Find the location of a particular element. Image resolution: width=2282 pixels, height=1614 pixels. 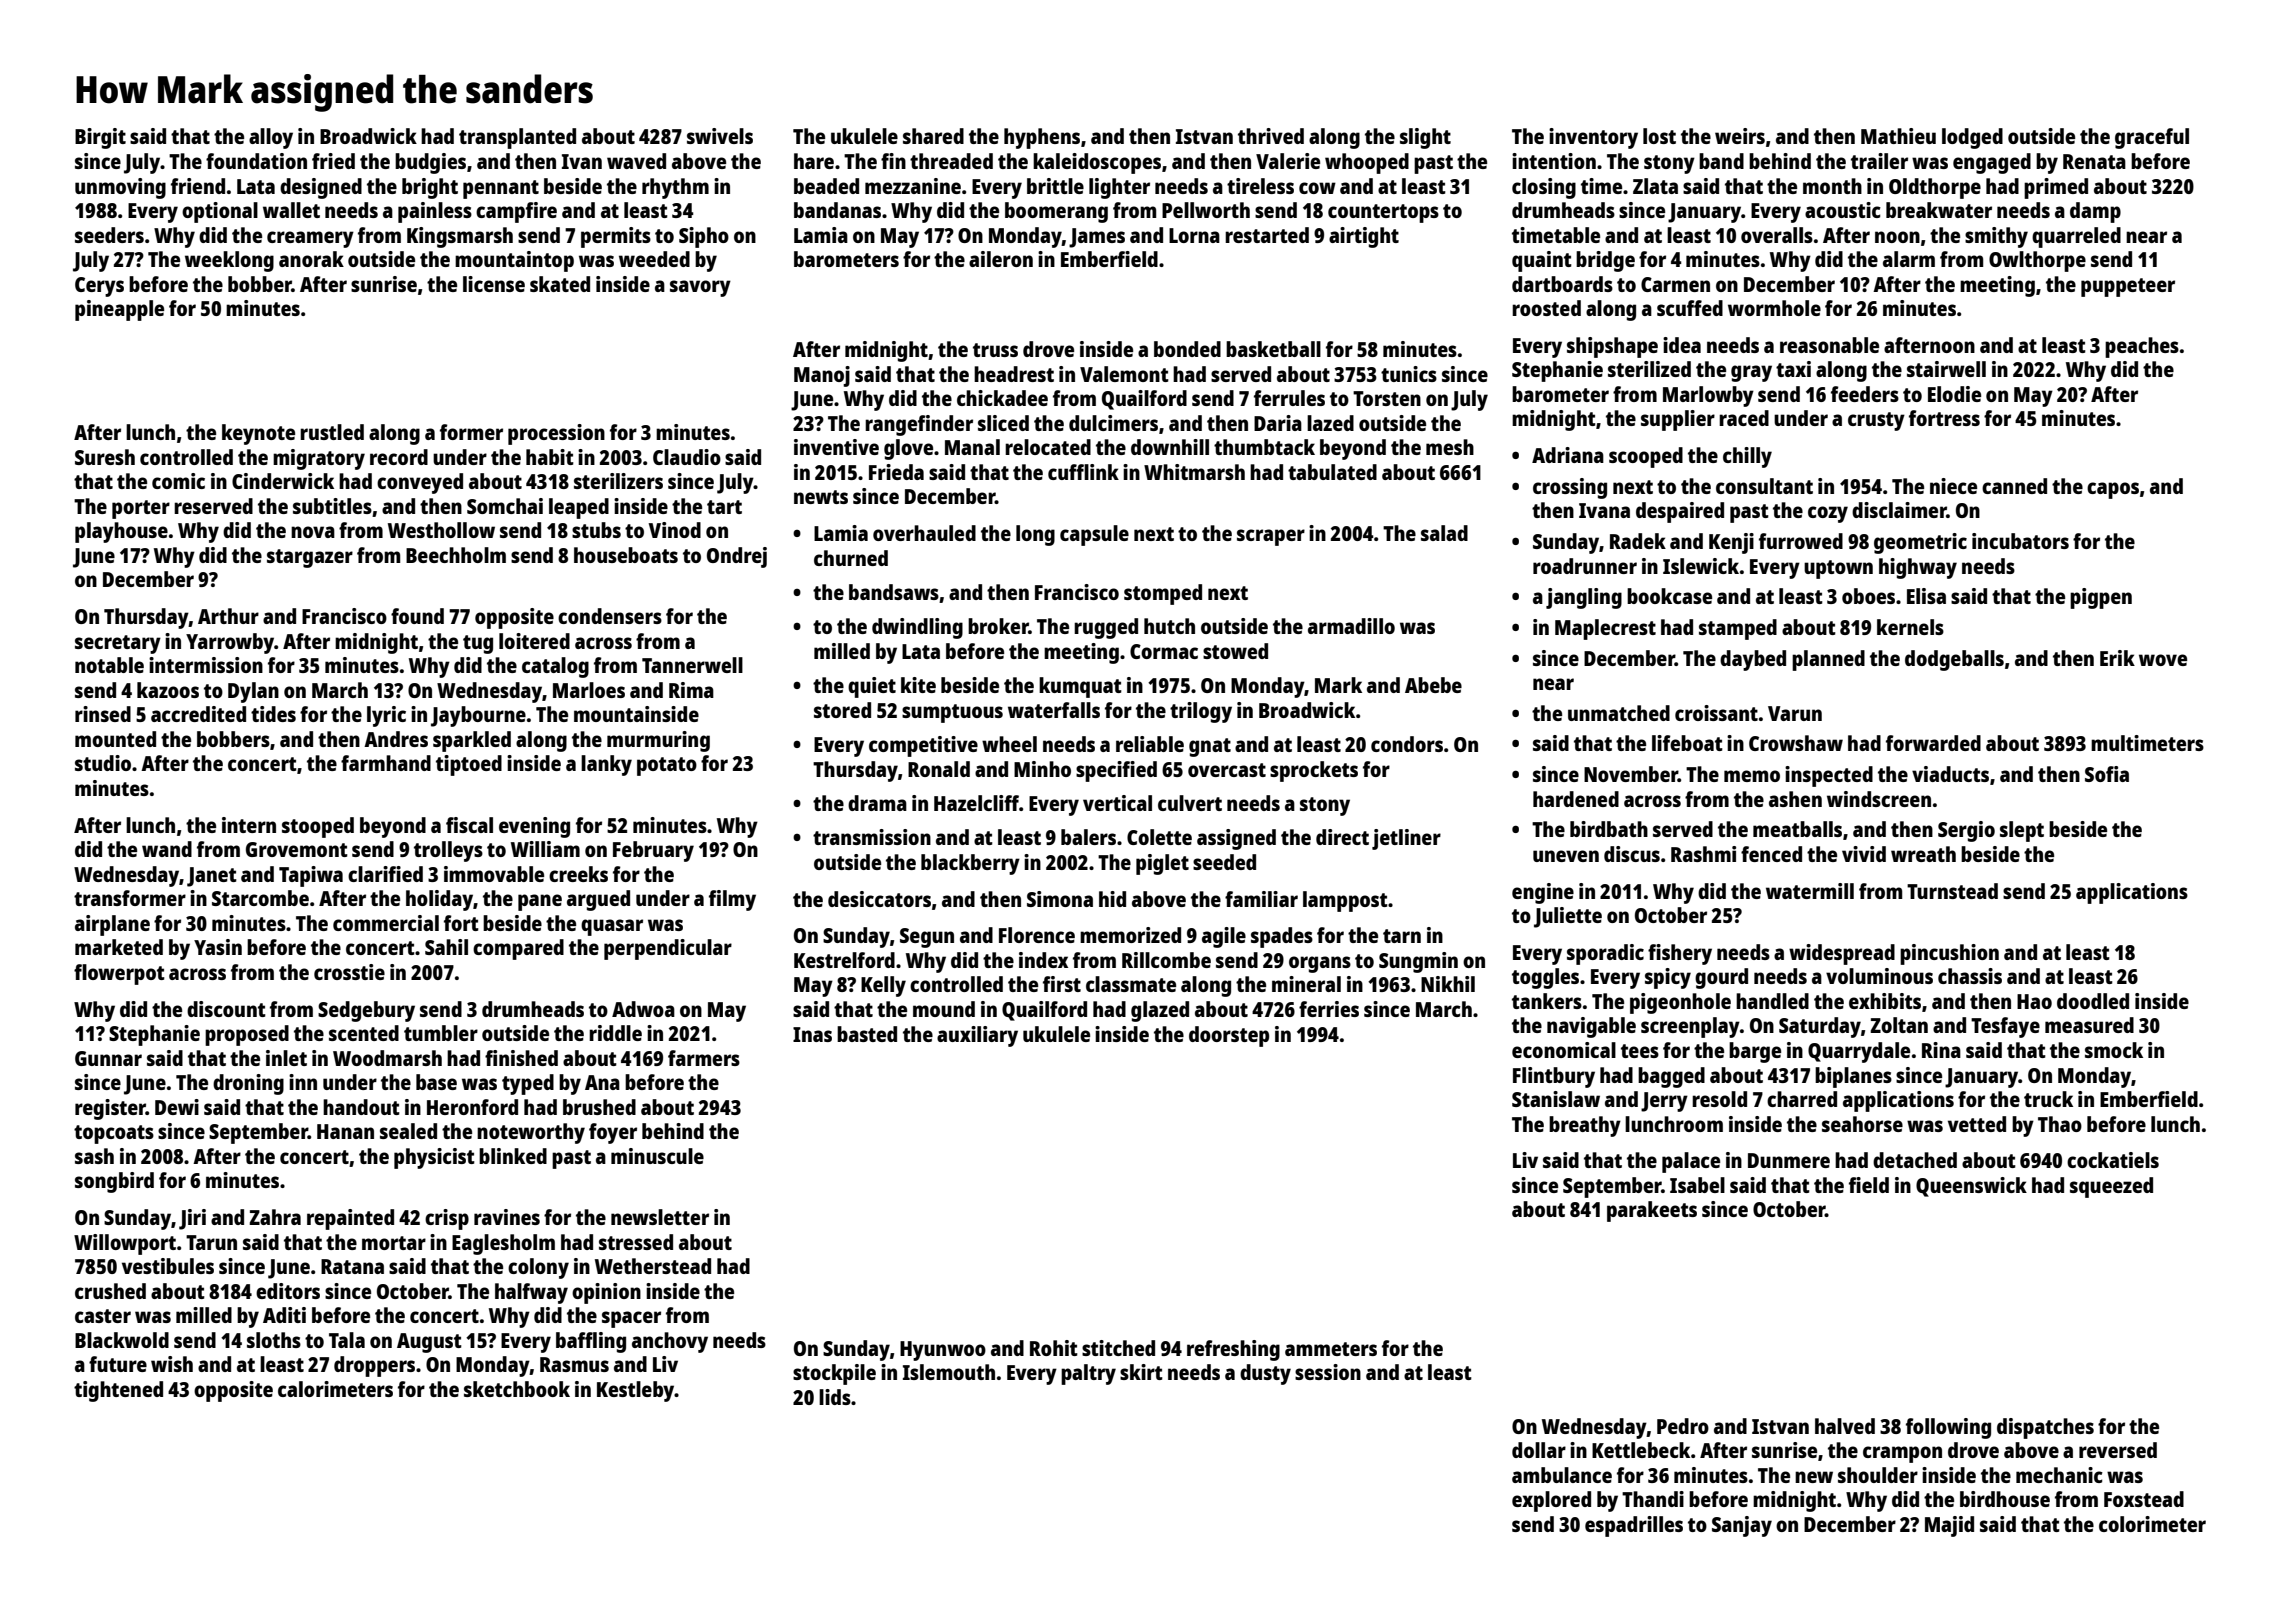

hyphens is located at coordinates (1042, 138).
